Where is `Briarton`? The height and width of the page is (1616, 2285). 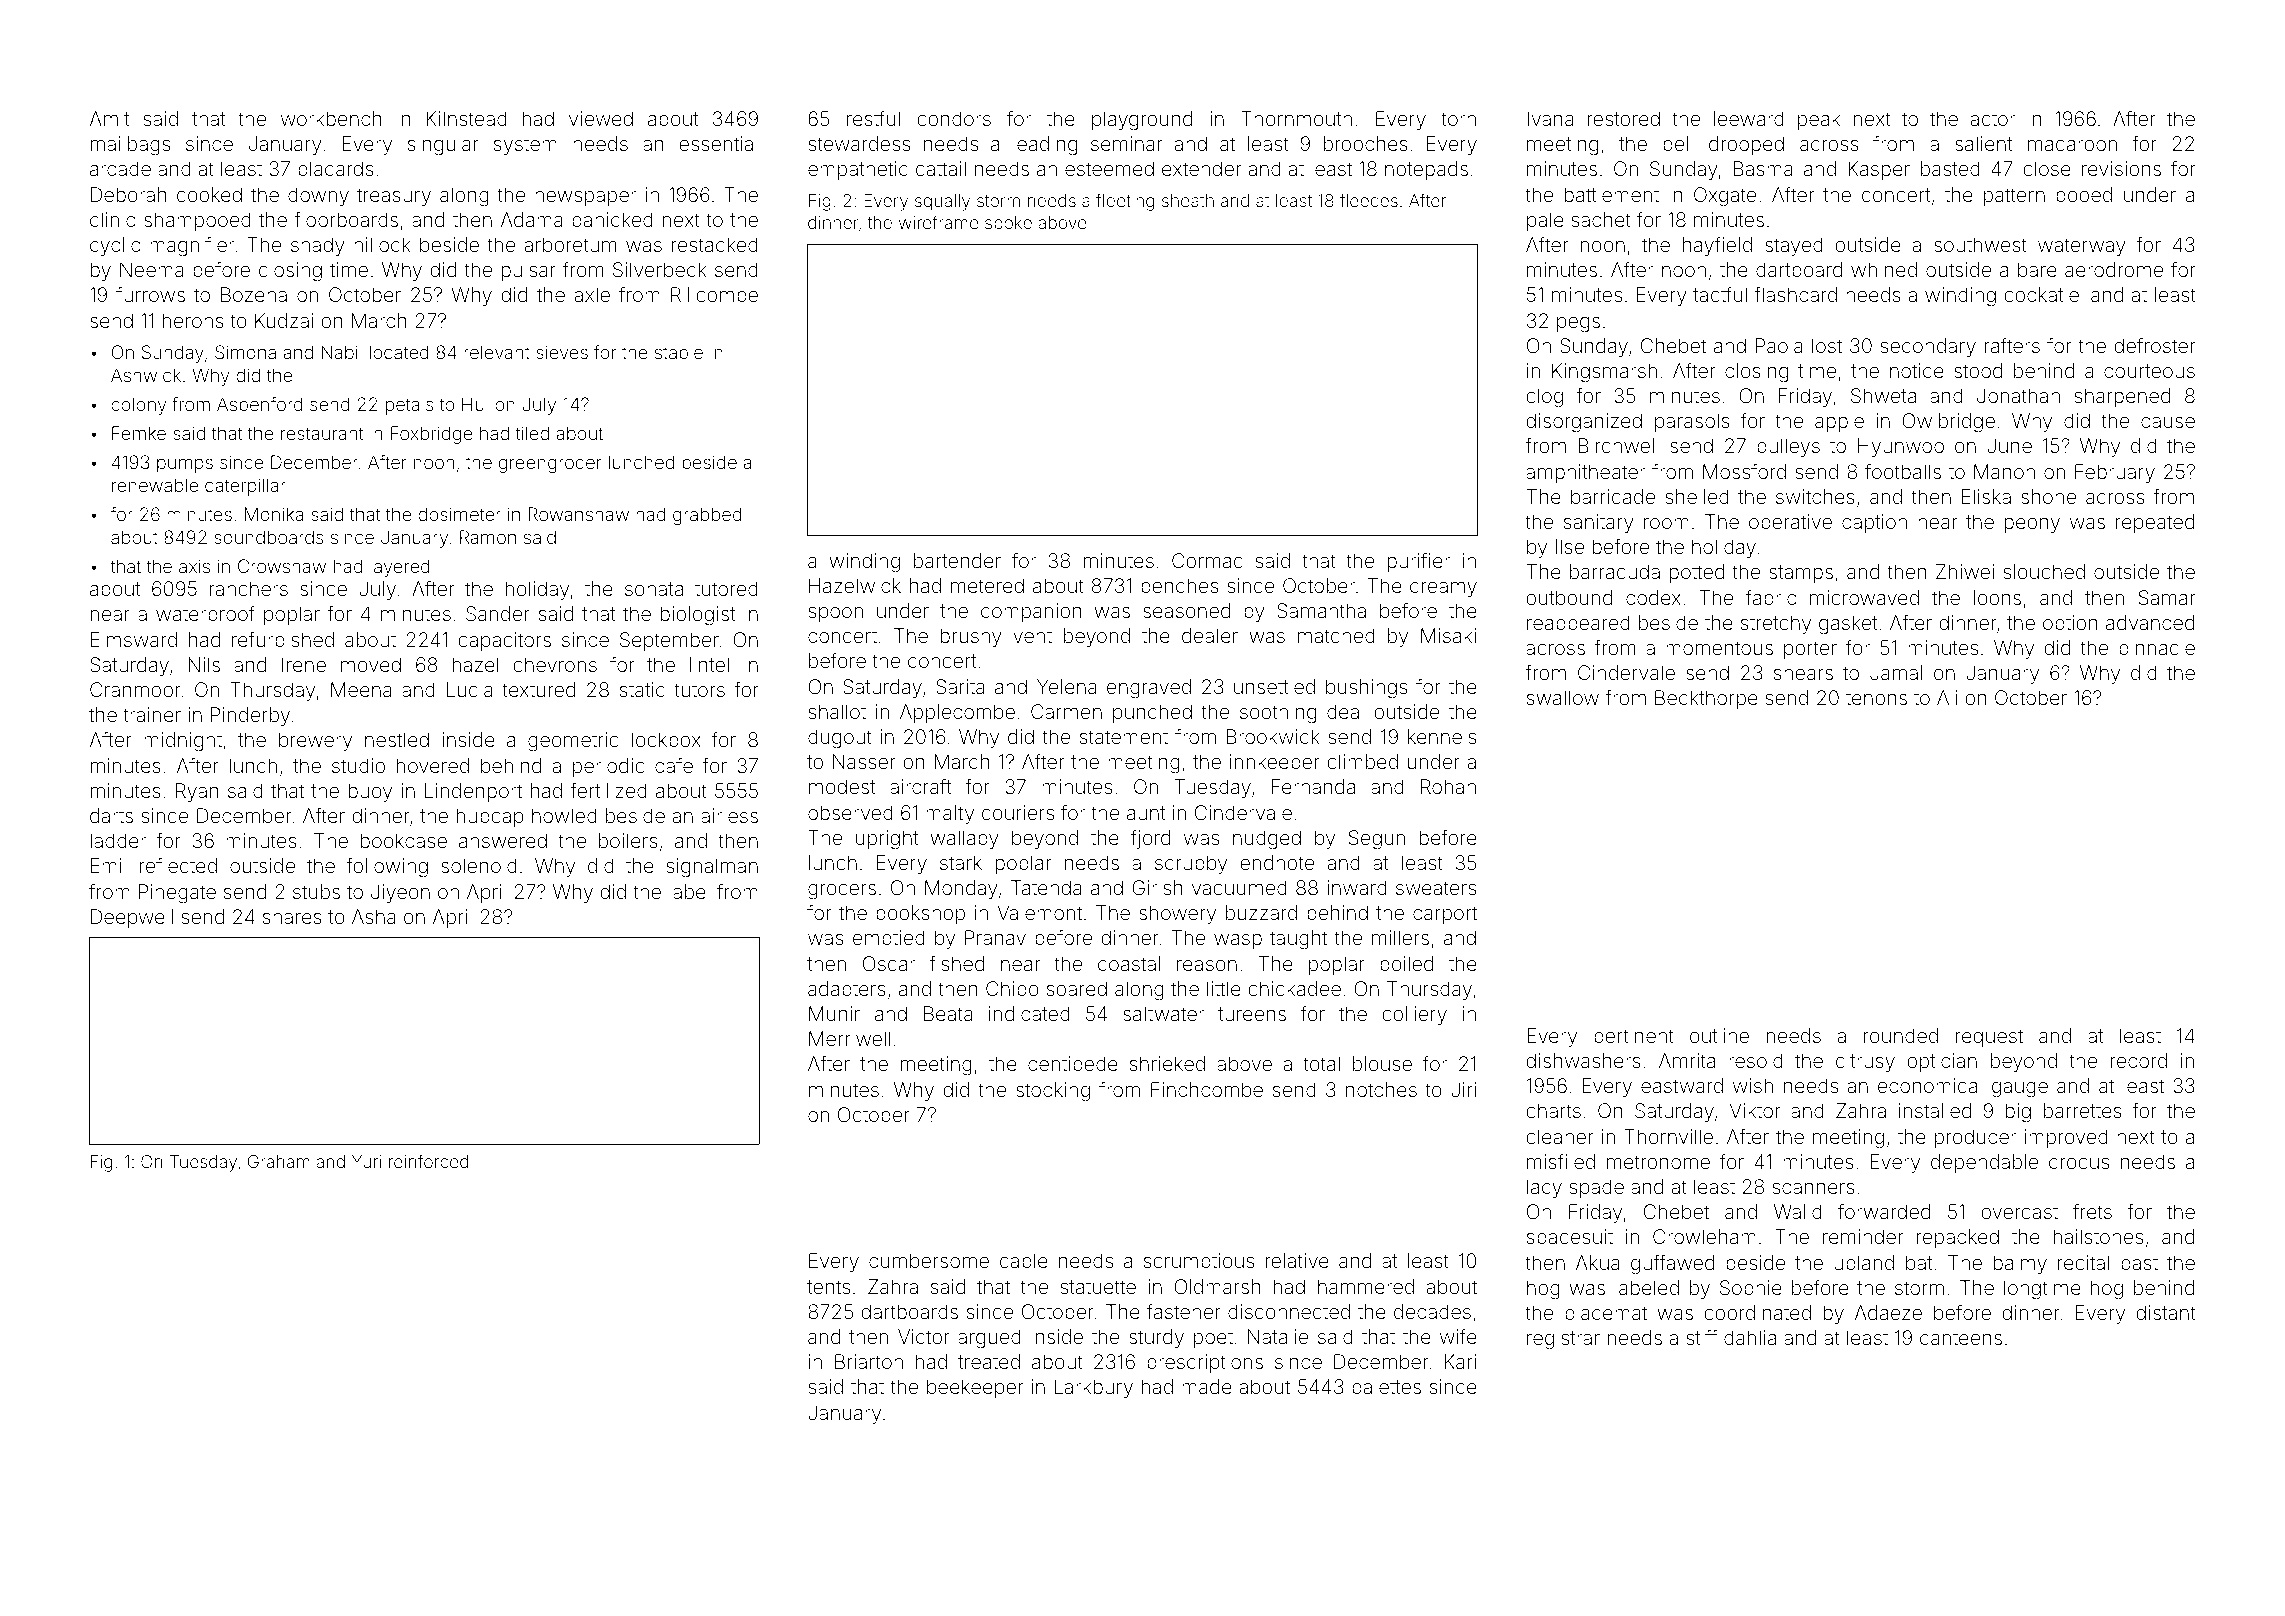
Briarton is located at coordinates (869, 1361).
